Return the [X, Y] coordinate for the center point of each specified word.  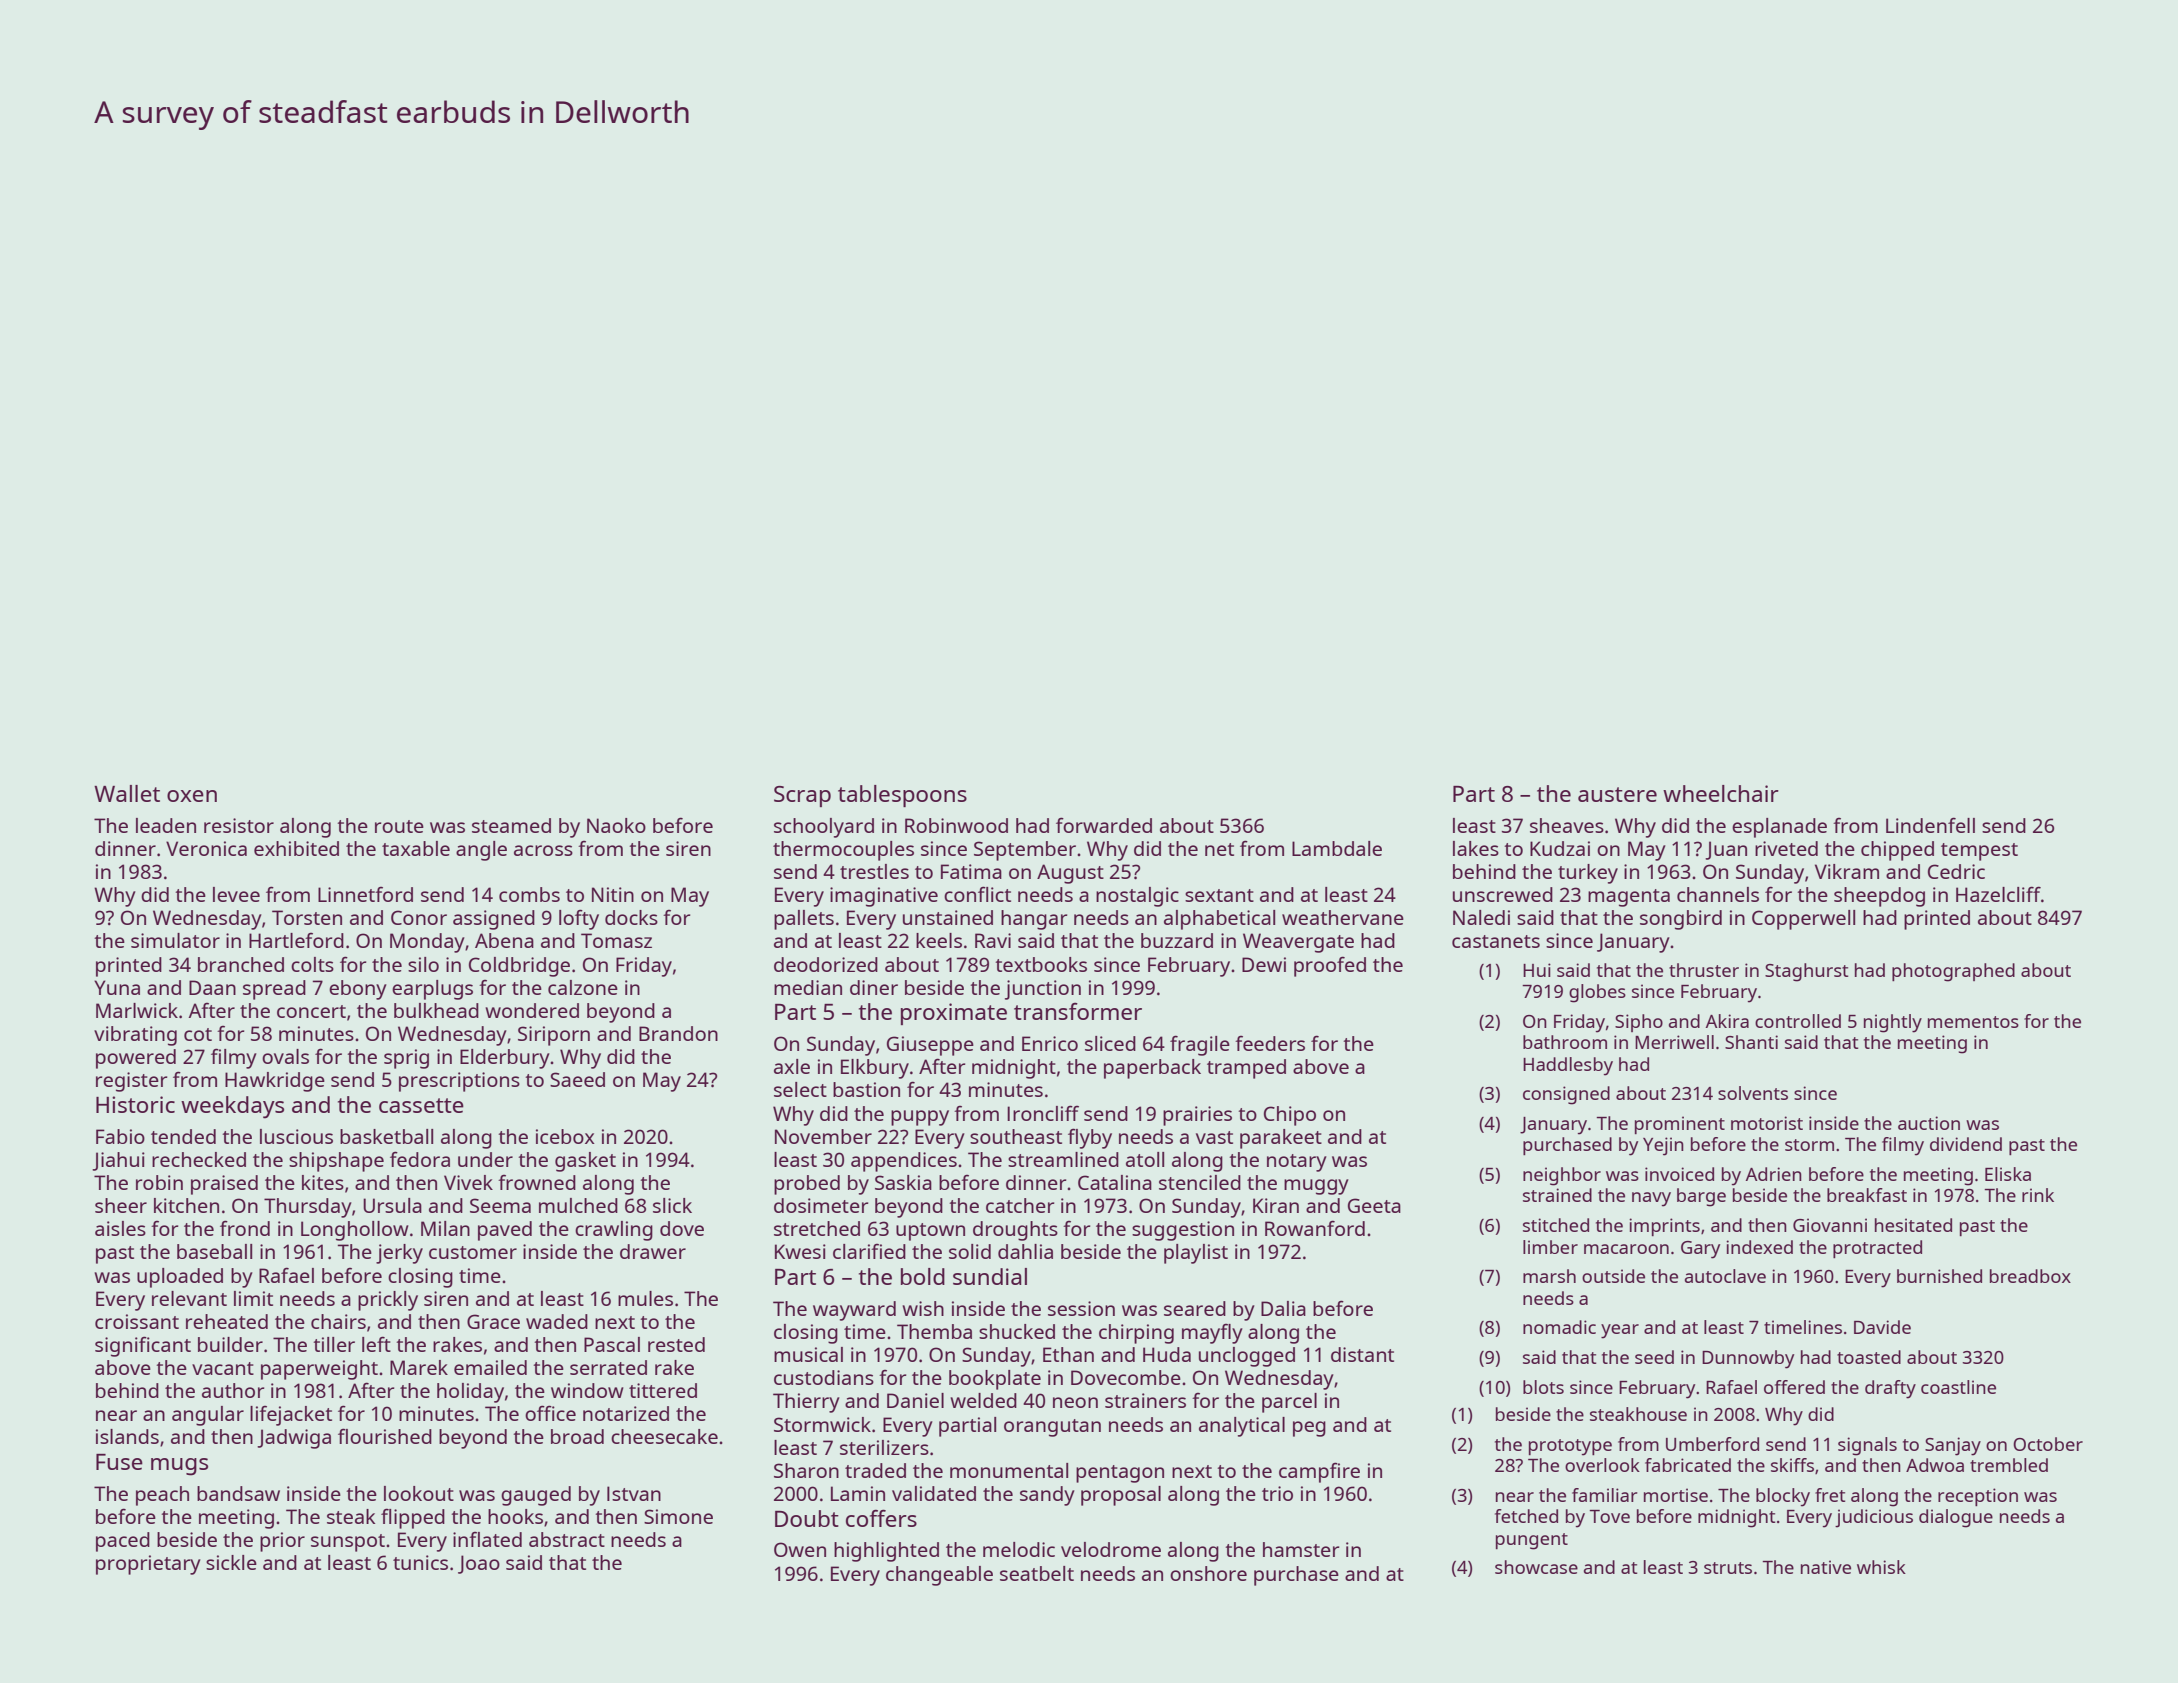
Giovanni [1830, 1225]
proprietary [148, 1565]
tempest [1979, 852]
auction [1929, 1123]
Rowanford [1315, 1228]
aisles [120, 1228]
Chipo [1290, 1116]
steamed [511, 825]
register [131, 1082]
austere [1617, 794]
